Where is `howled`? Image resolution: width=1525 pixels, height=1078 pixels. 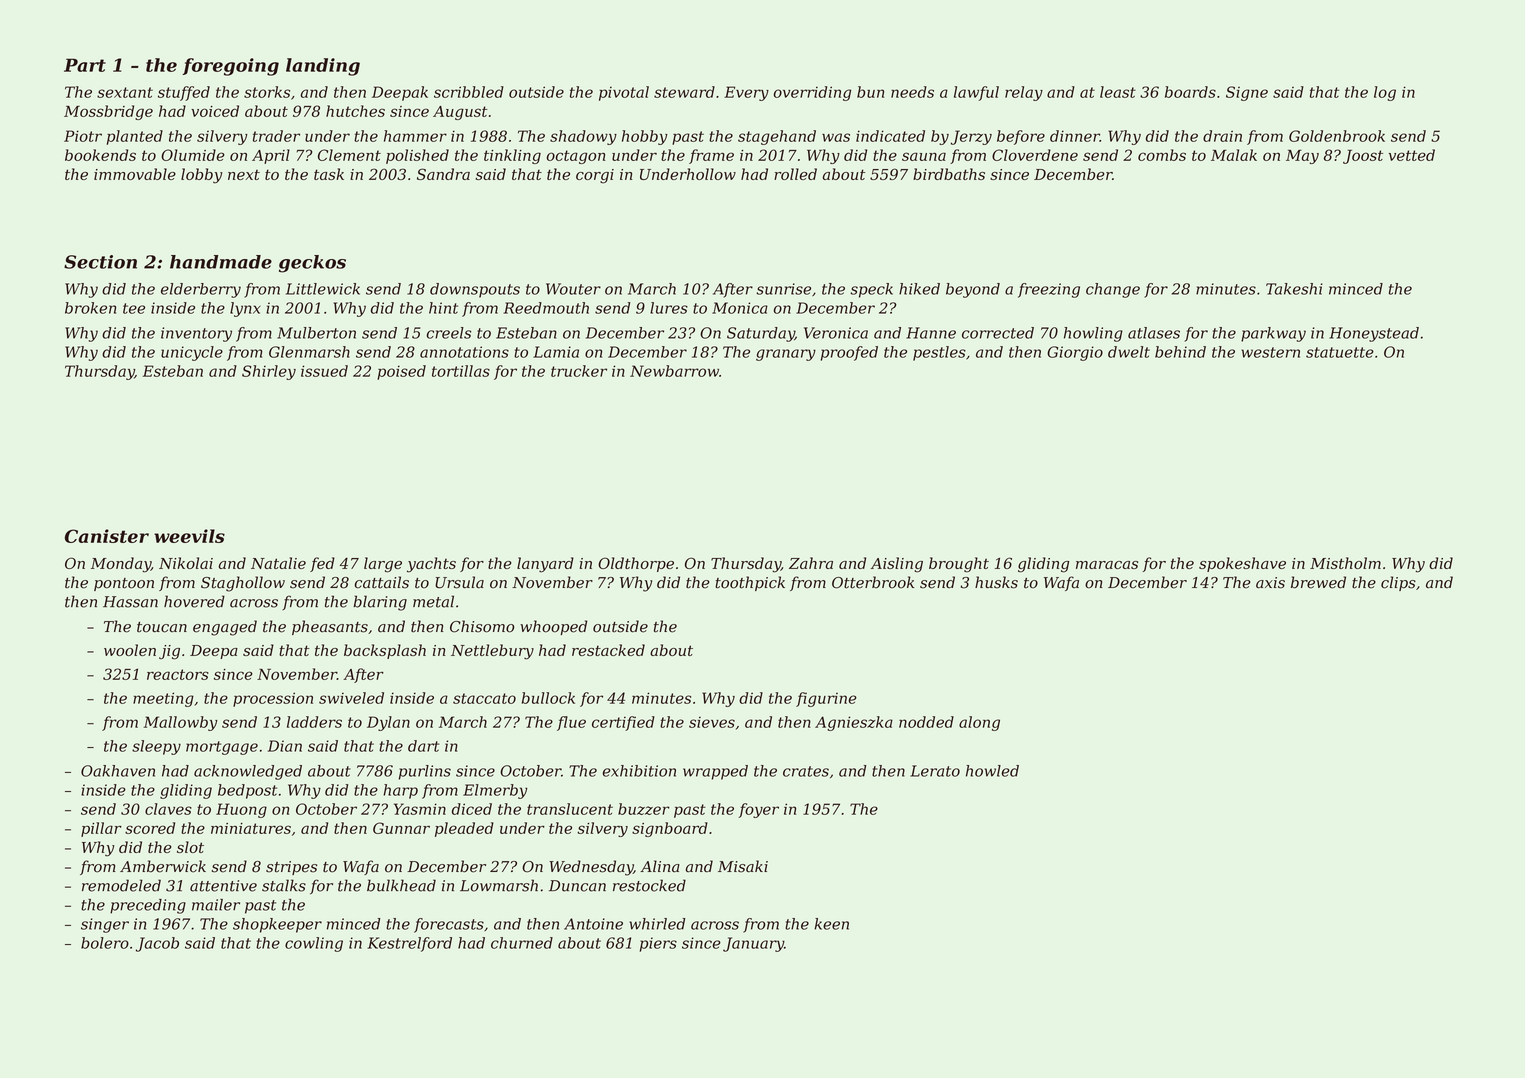 howled is located at coordinates (992, 771).
